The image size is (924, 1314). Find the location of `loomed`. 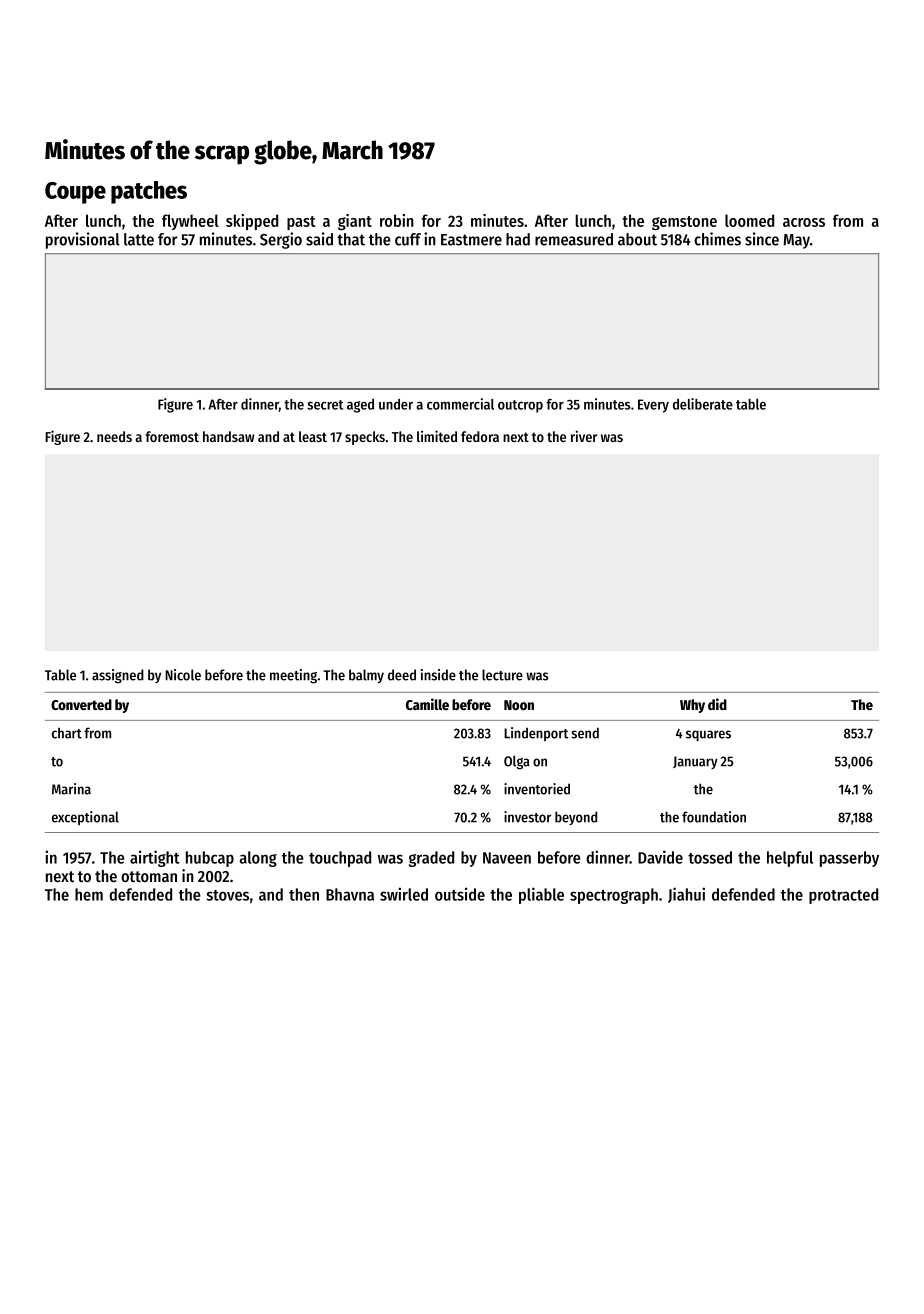

loomed is located at coordinates (749, 220).
